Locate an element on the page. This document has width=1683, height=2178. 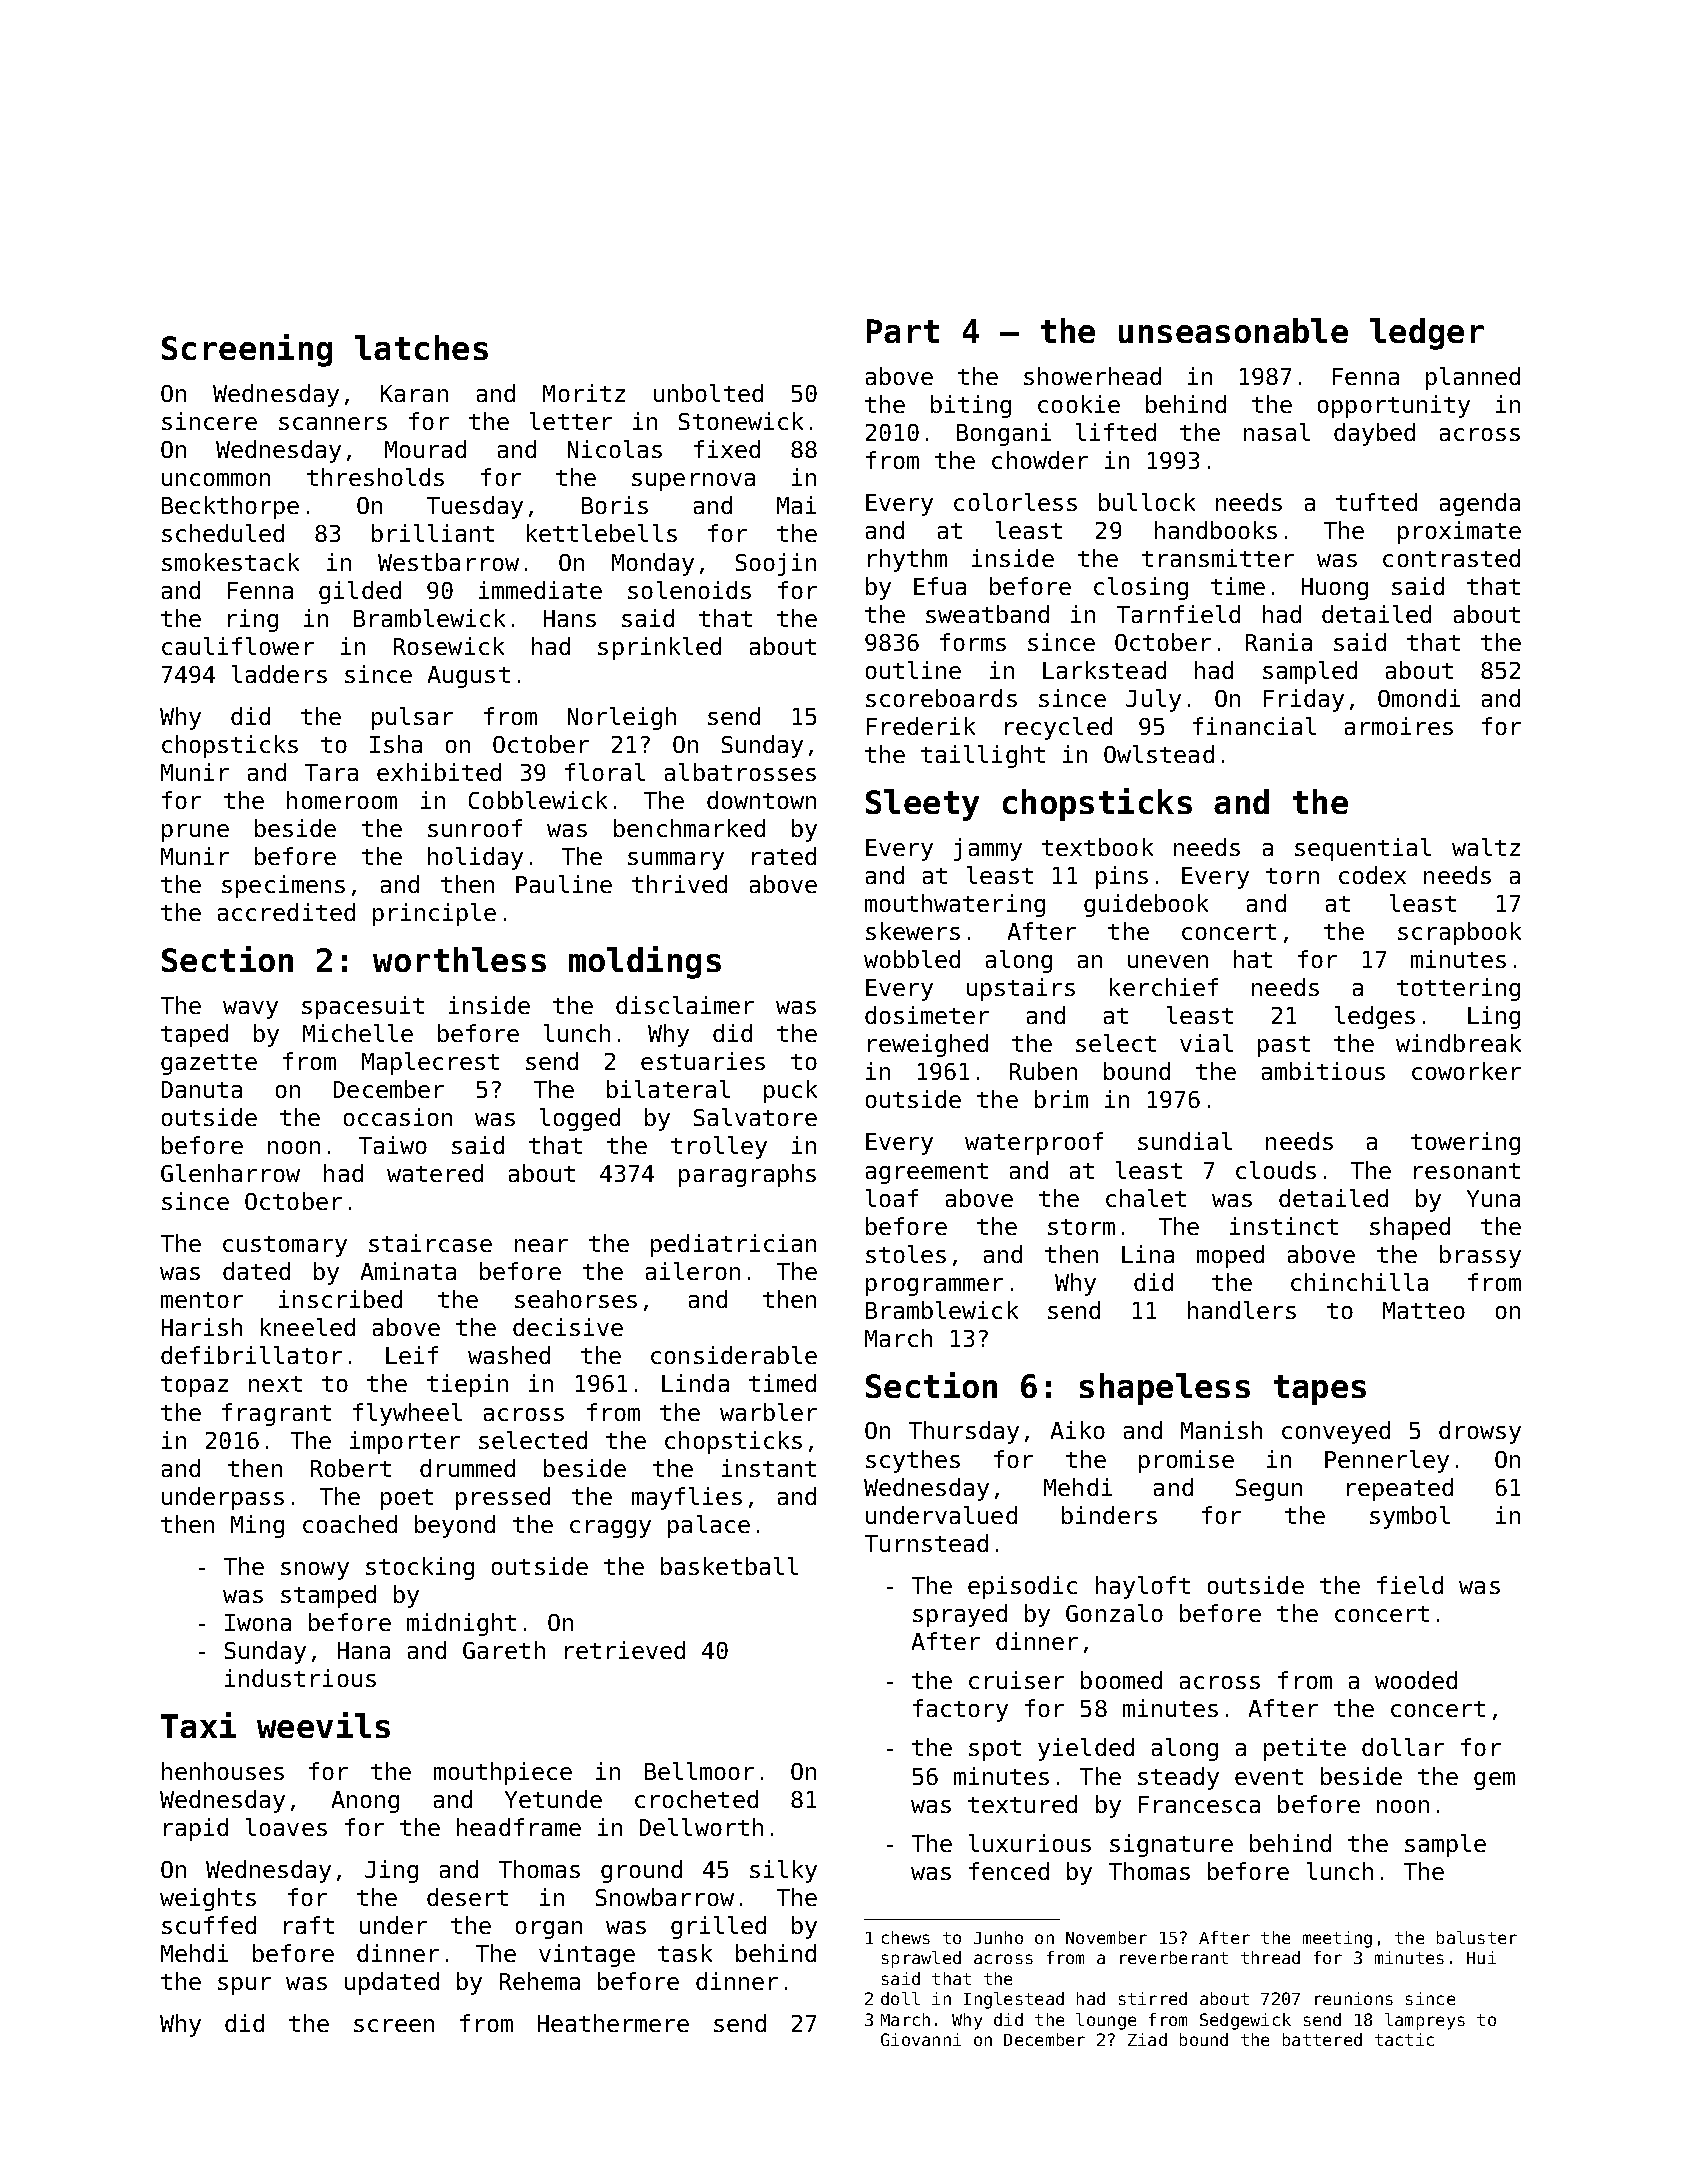
topaz is located at coordinates (194, 1386).
